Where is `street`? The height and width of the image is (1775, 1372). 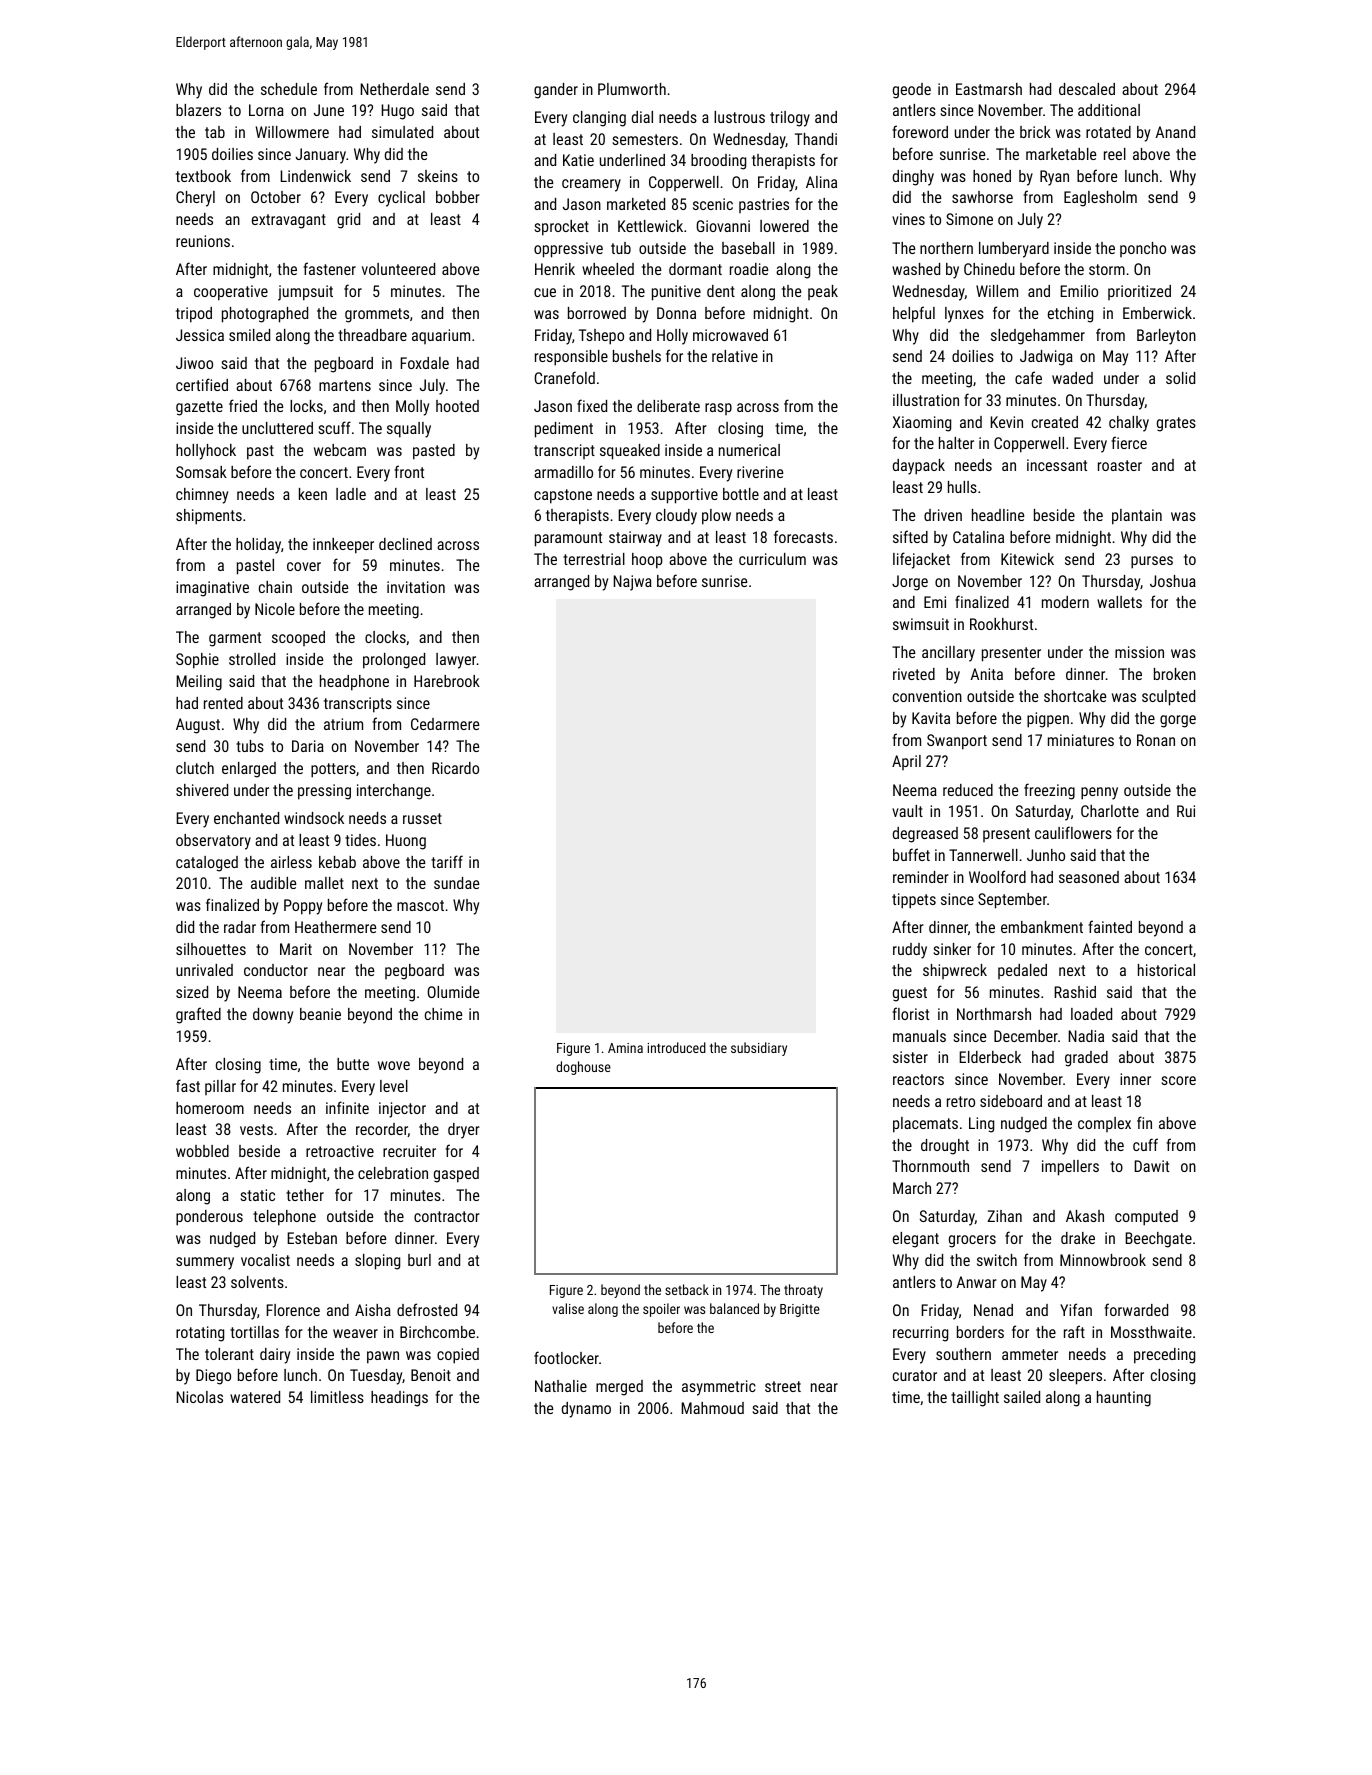 street is located at coordinates (783, 1386).
